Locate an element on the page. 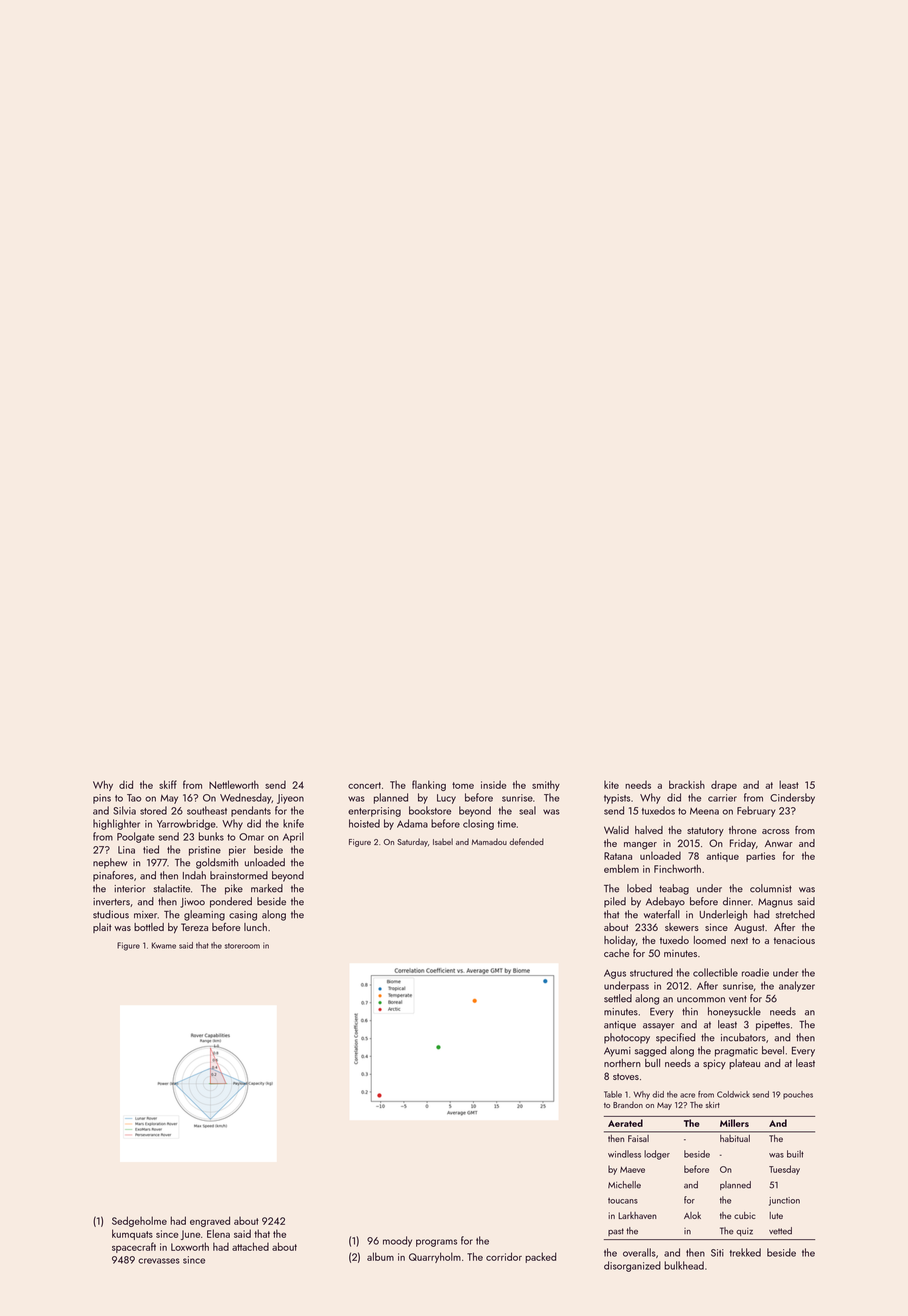  piled is located at coordinates (615, 902).
